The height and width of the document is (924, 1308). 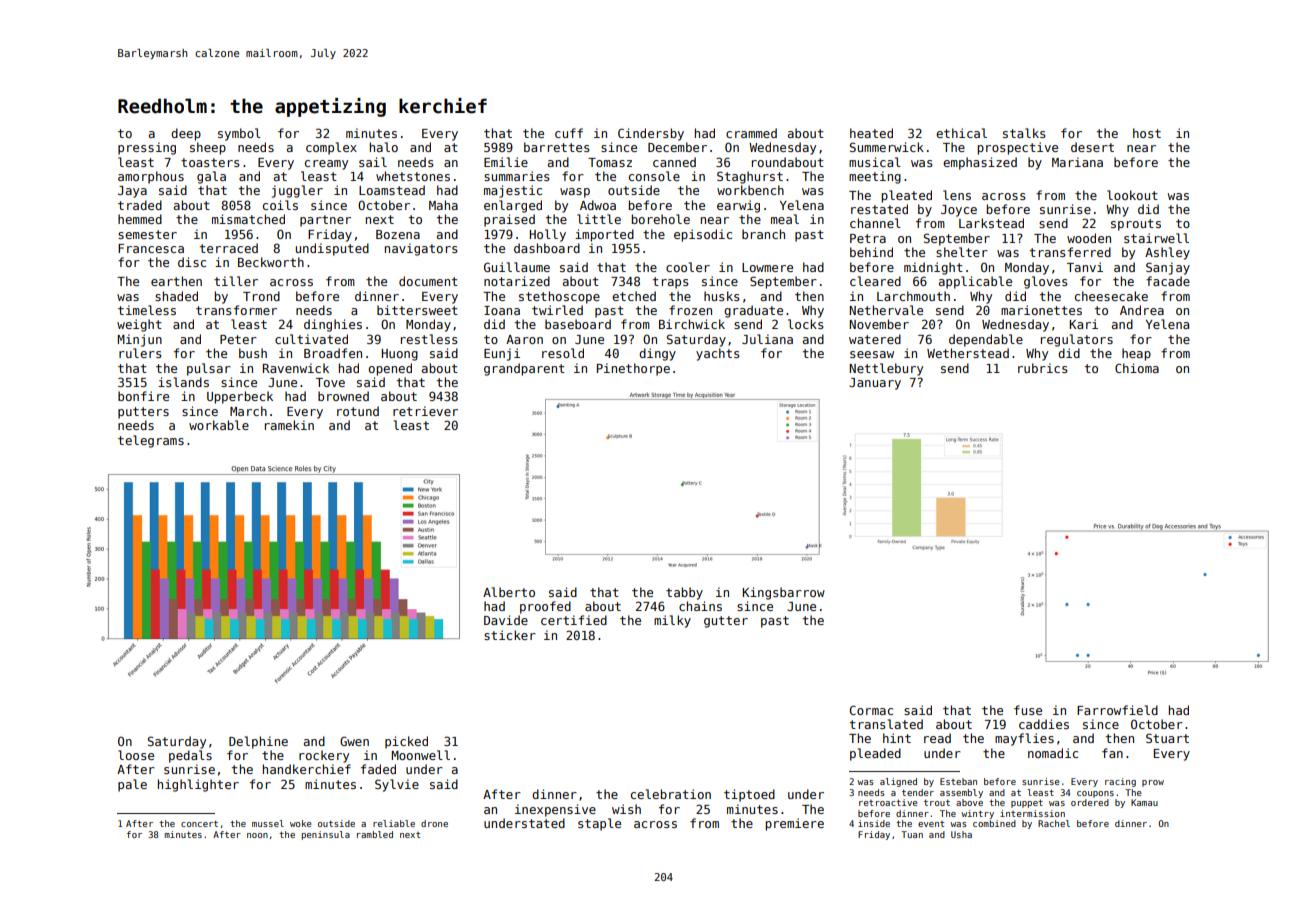 What do you see at coordinates (633, 369) in the document?
I see `Pinethorpe` at bounding box center [633, 369].
